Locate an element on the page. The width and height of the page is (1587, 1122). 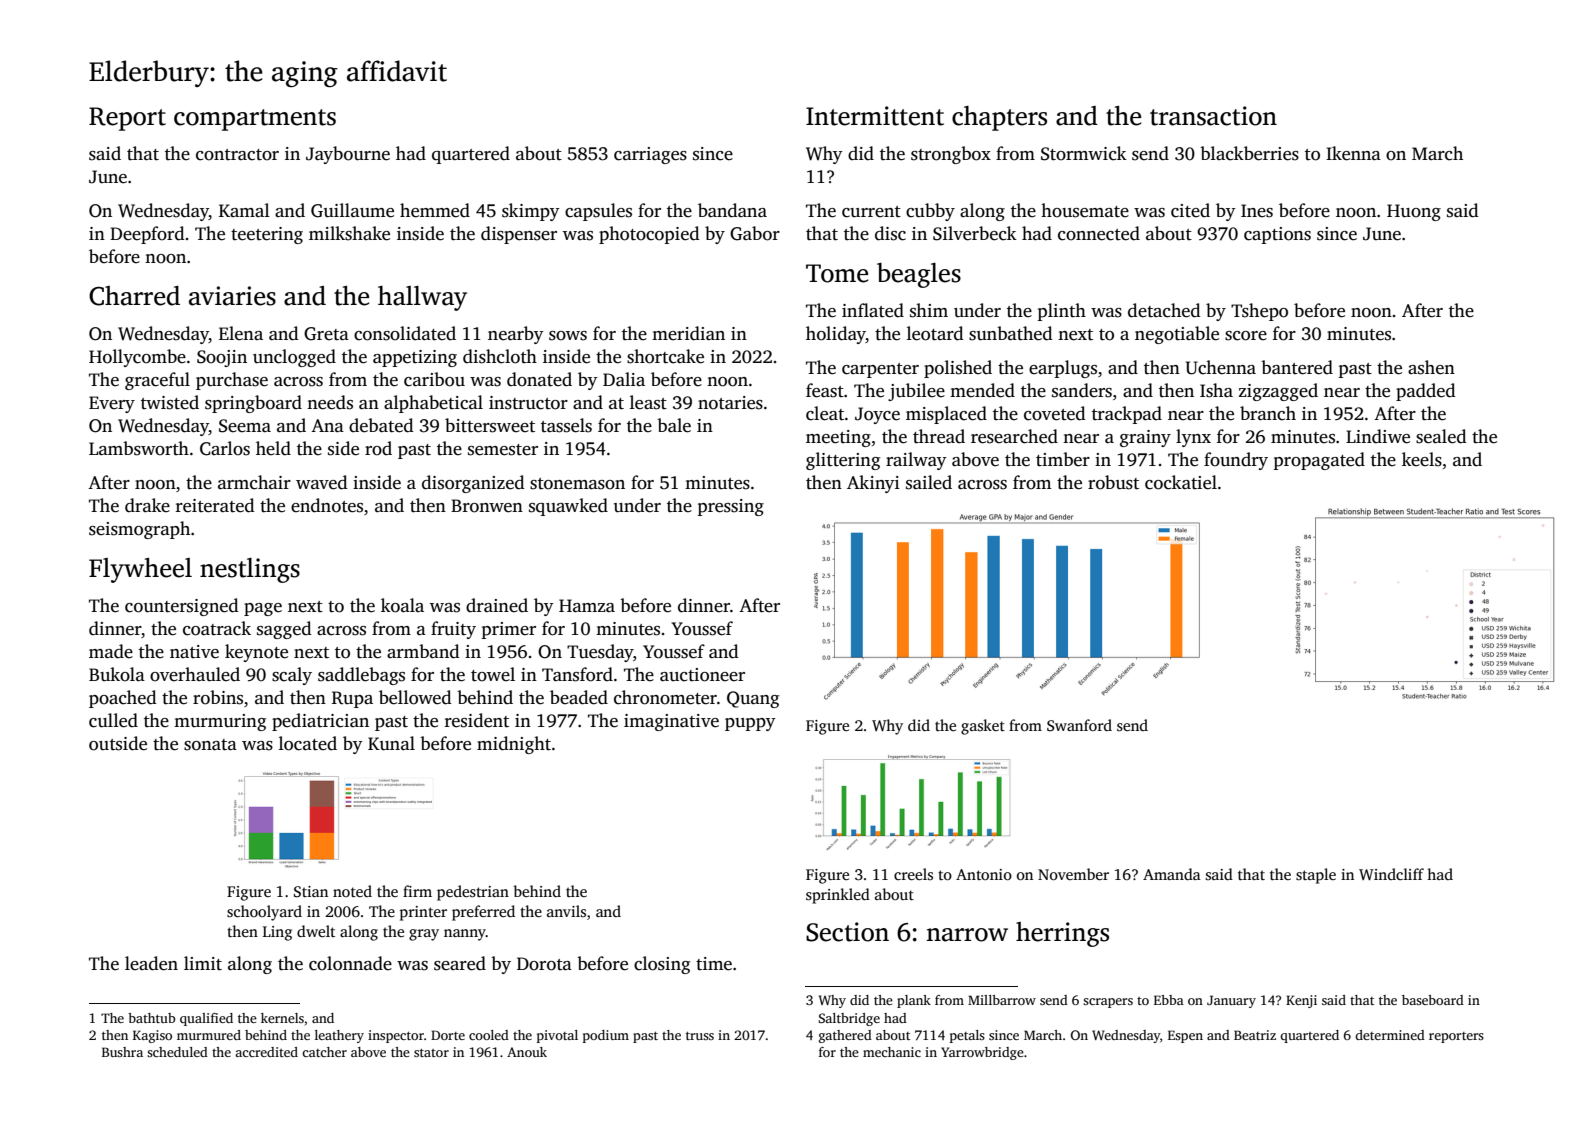
strongbox is located at coordinates (951, 155).
